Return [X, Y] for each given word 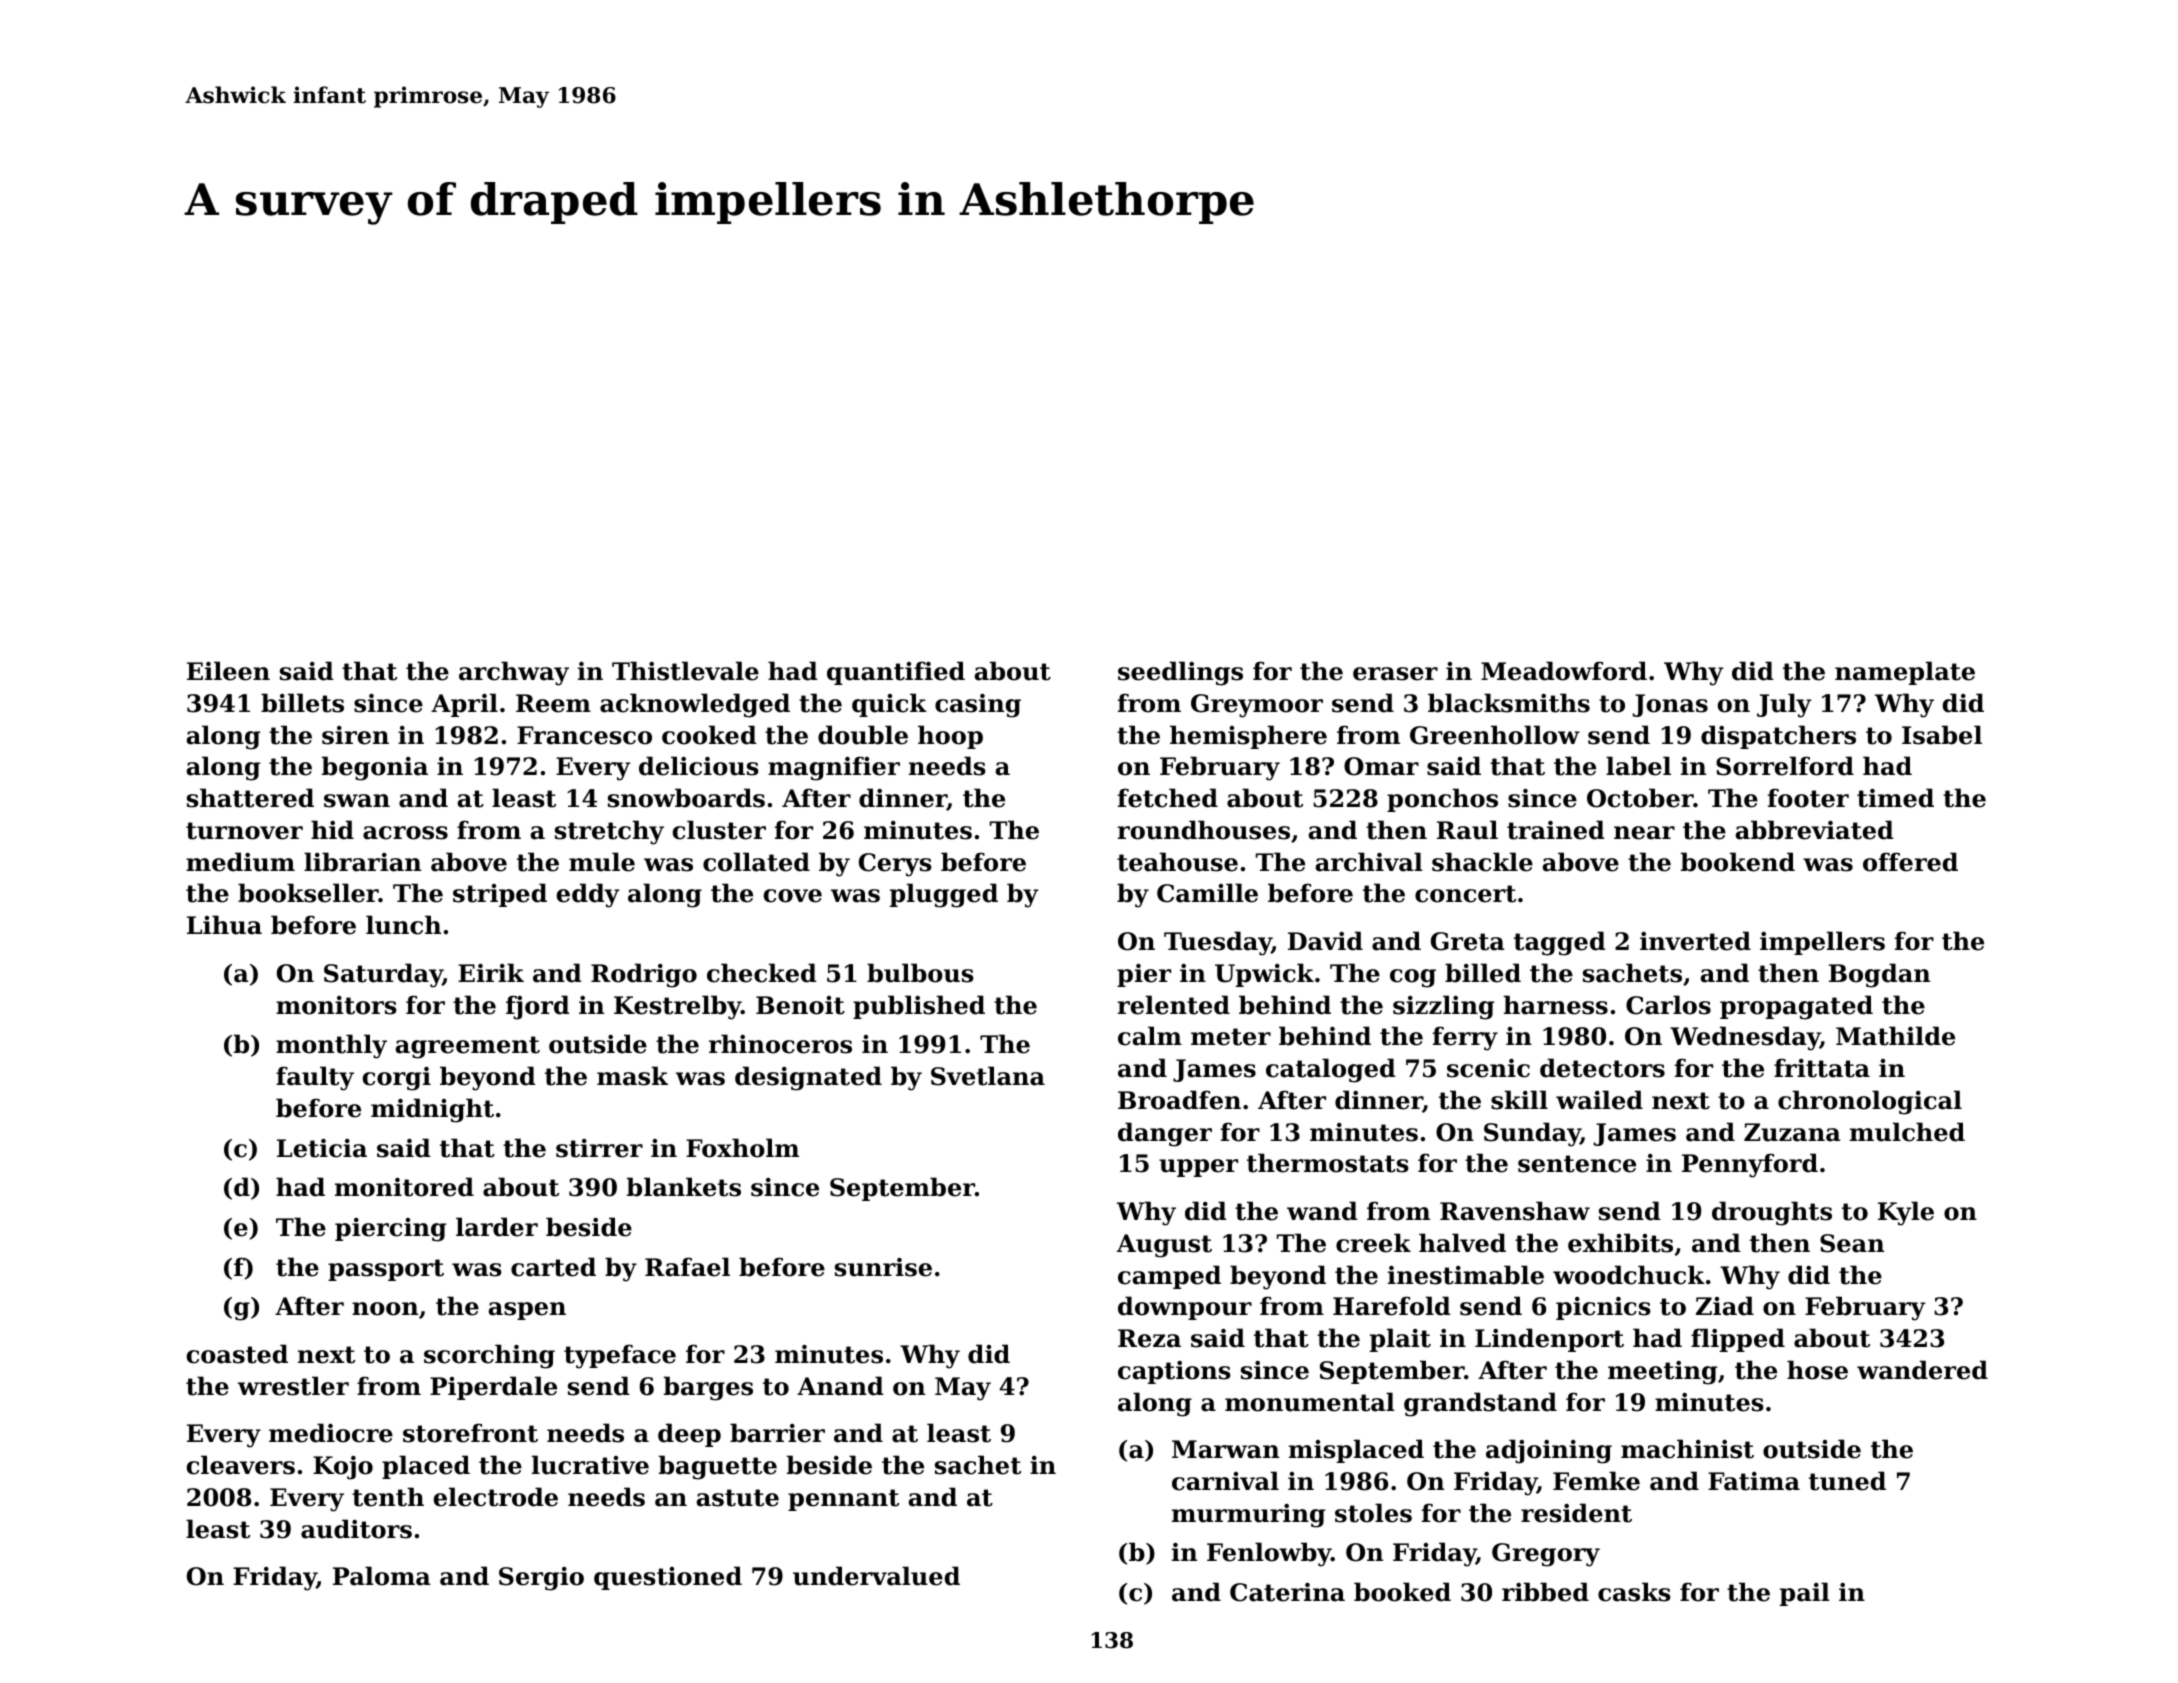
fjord [538, 1007]
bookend [1738, 862]
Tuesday [1218, 943]
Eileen [228, 671]
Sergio [541, 1579]
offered [1910, 862]
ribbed [1545, 1592]
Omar [1381, 766]
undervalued [876, 1576]
